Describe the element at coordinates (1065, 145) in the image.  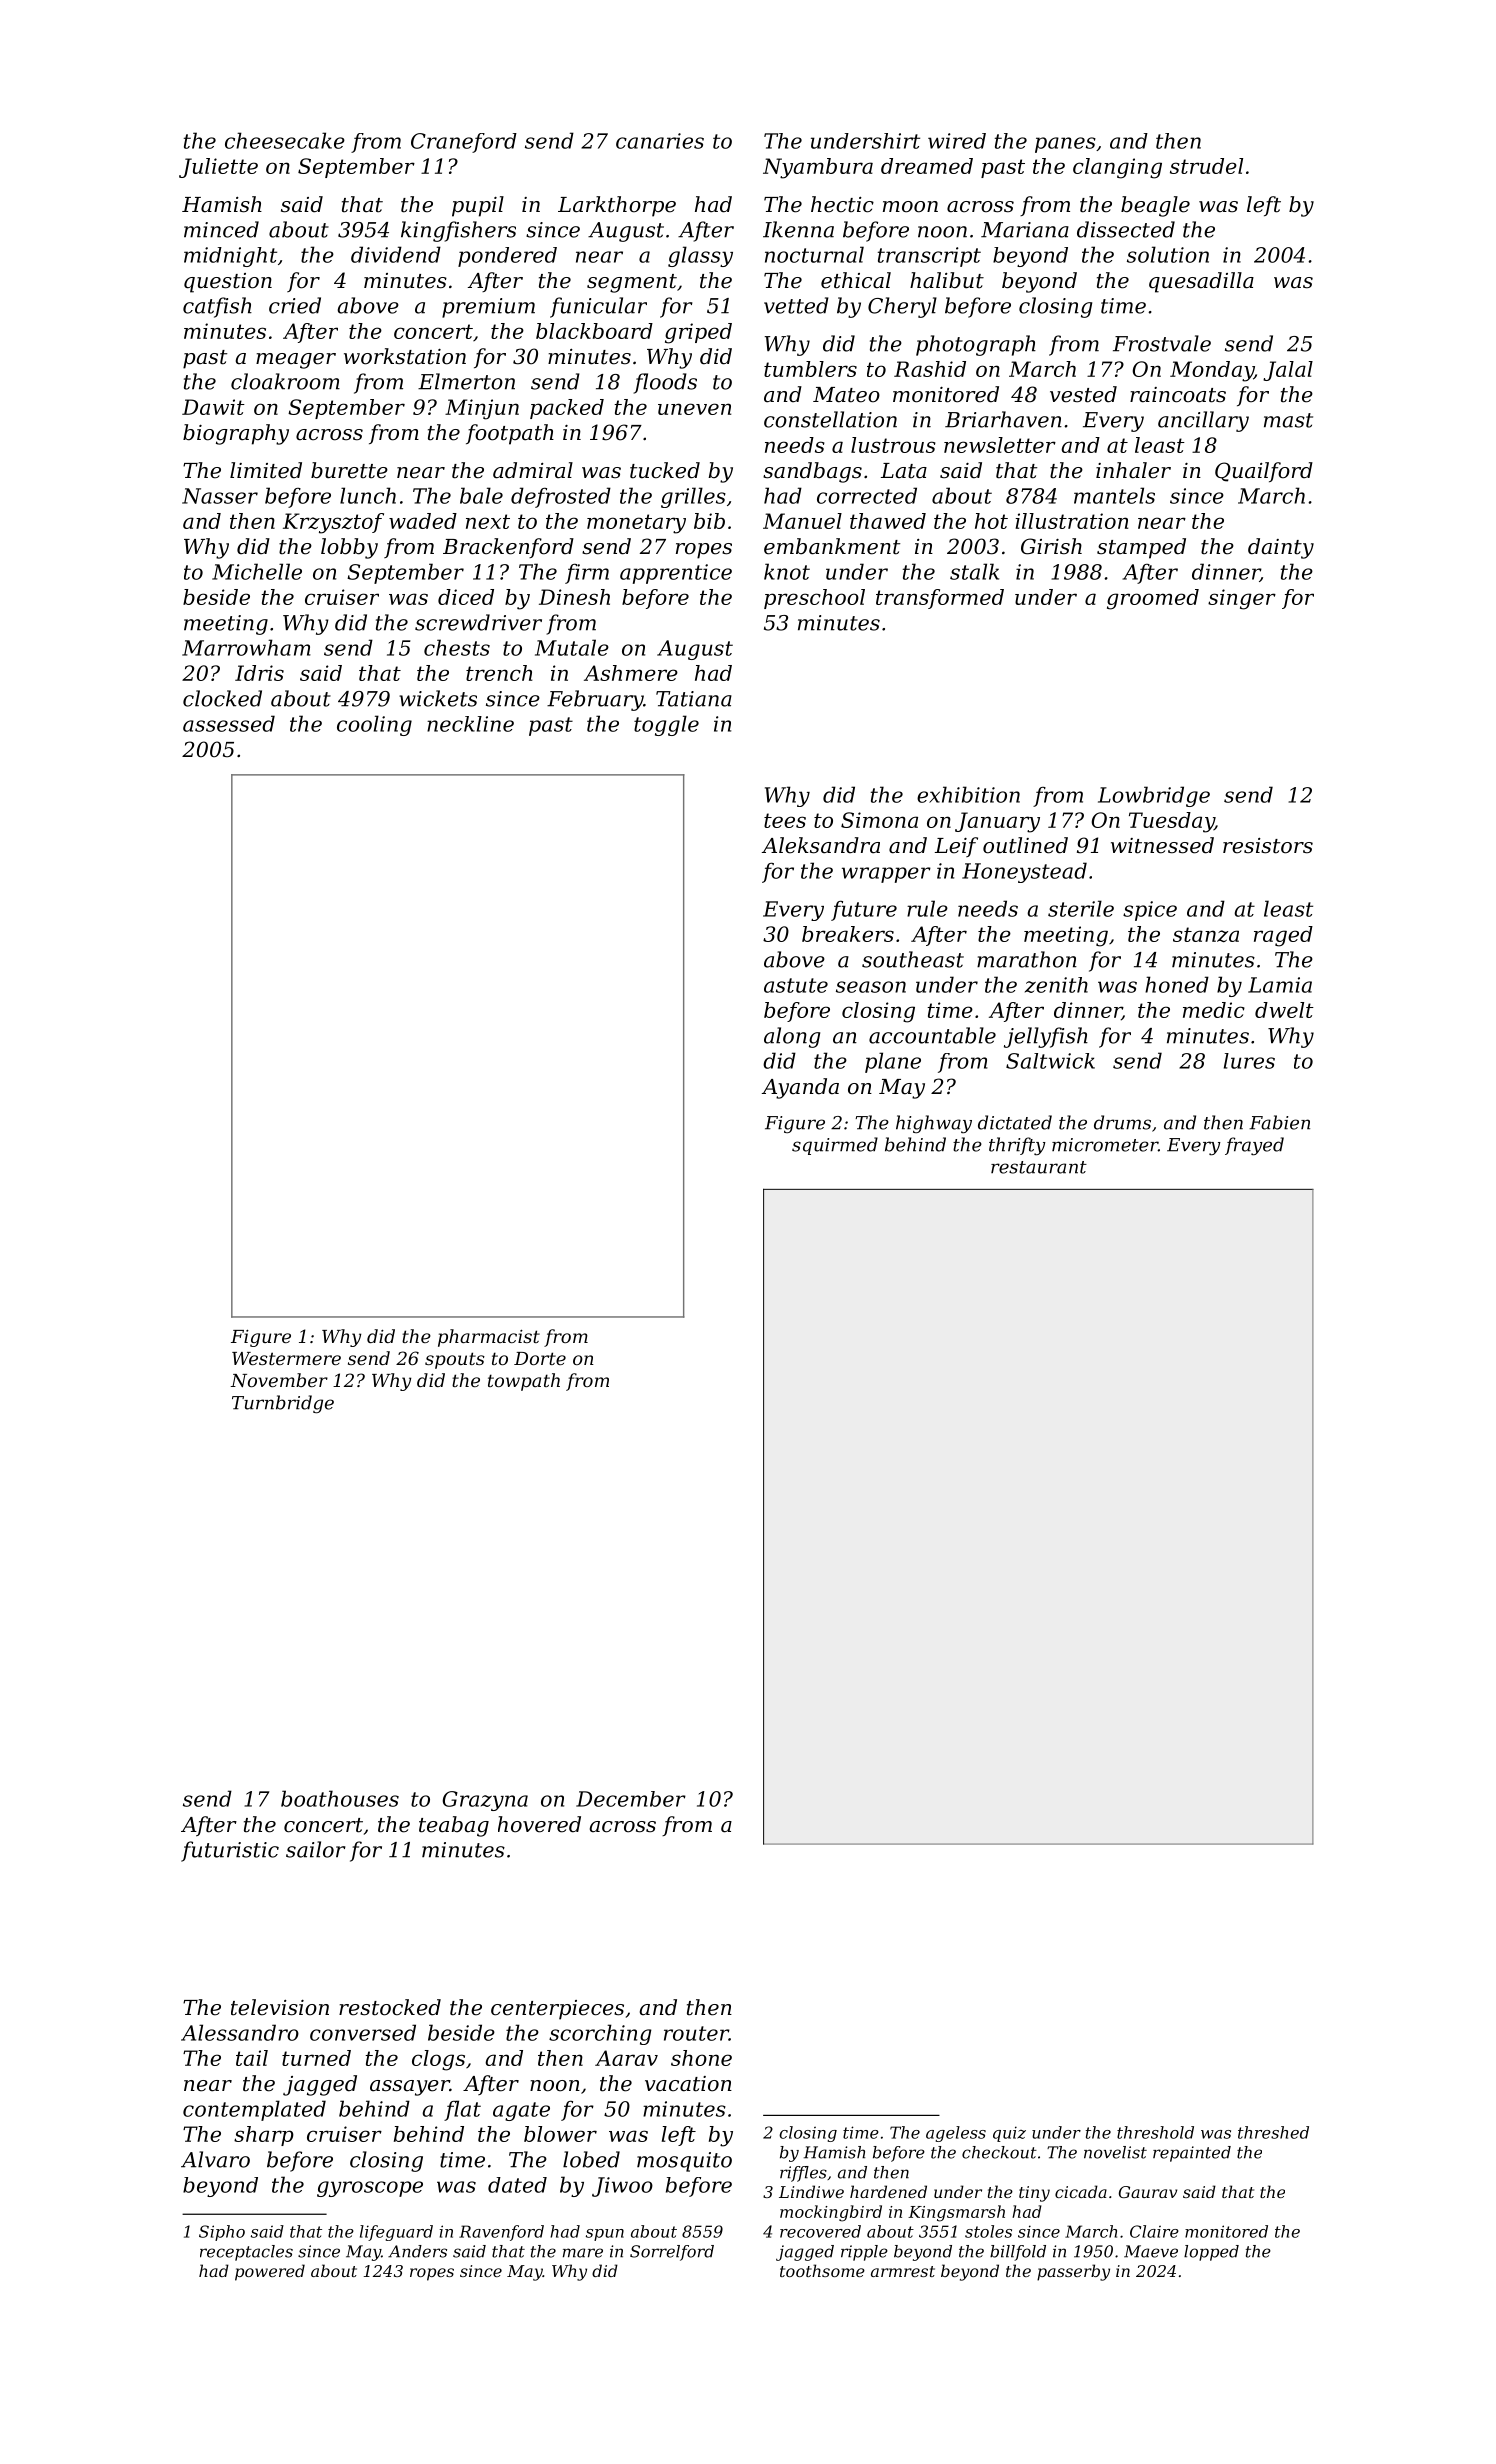
I see `panes` at that location.
